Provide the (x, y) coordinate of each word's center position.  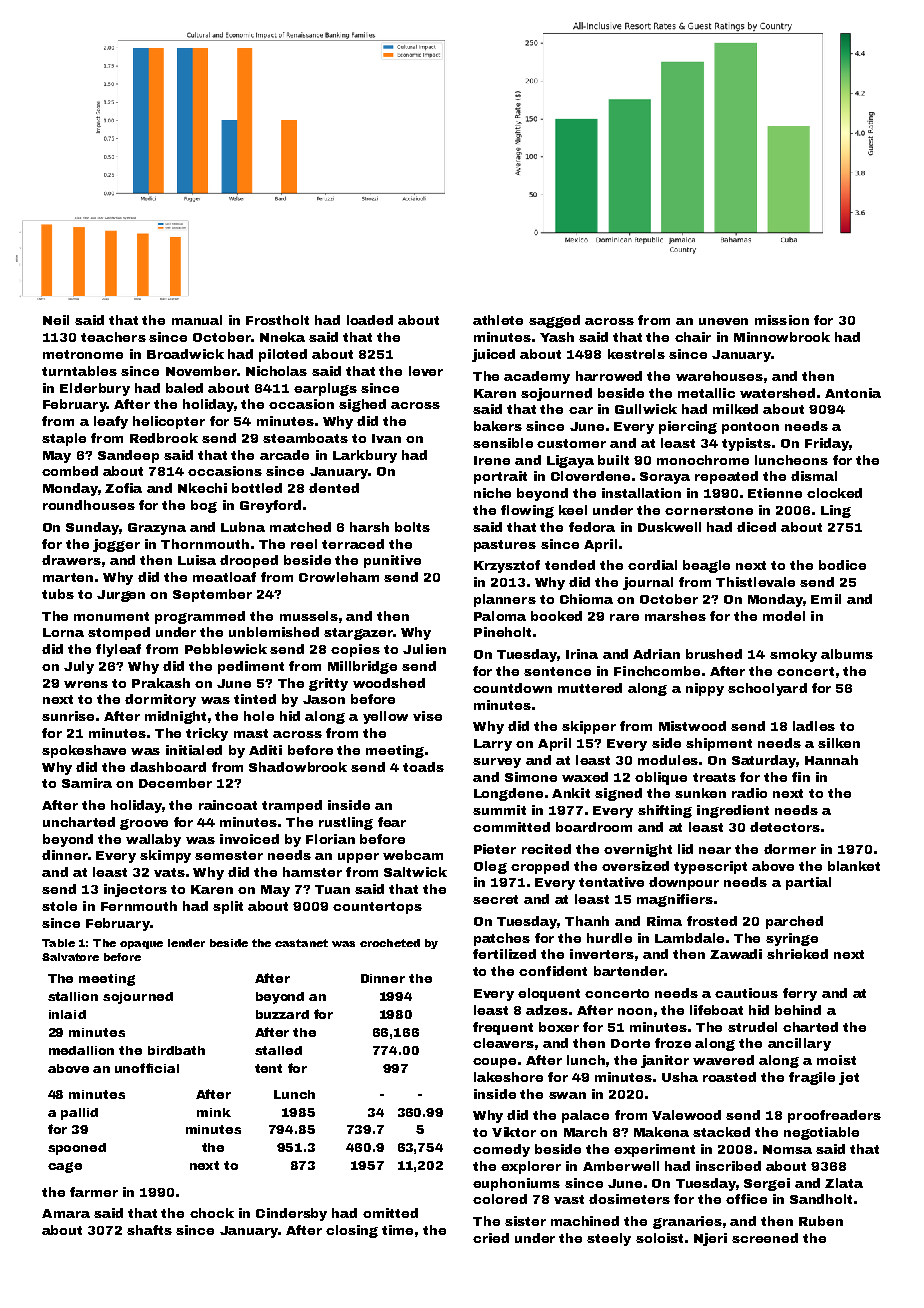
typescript (710, 867)
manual (197, 320)
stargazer (358, 634)
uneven (723, 321)
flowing (527, 511)
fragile (812, 1078)
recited (546, 849)
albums (847, 654)
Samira (87, 783)
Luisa (197, 560)
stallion (73, 996)
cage (65, 1167)
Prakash (161, 683)
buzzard (282, 1014)
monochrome (703, 460)
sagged (554, 321)
